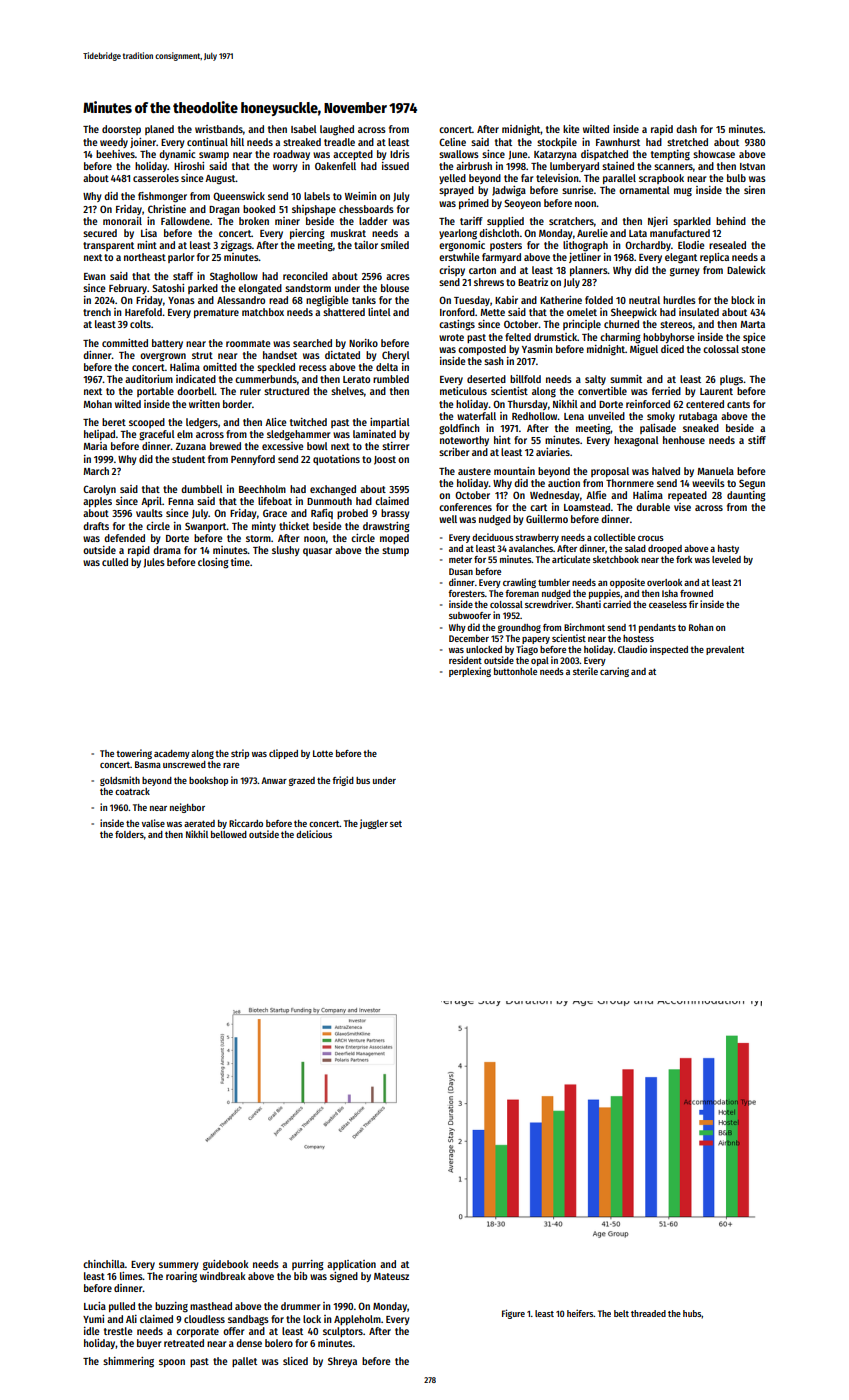  What do you see at coordinates (337, 130) in the image?
I see `laughed` at bounding box center [337, 130].
